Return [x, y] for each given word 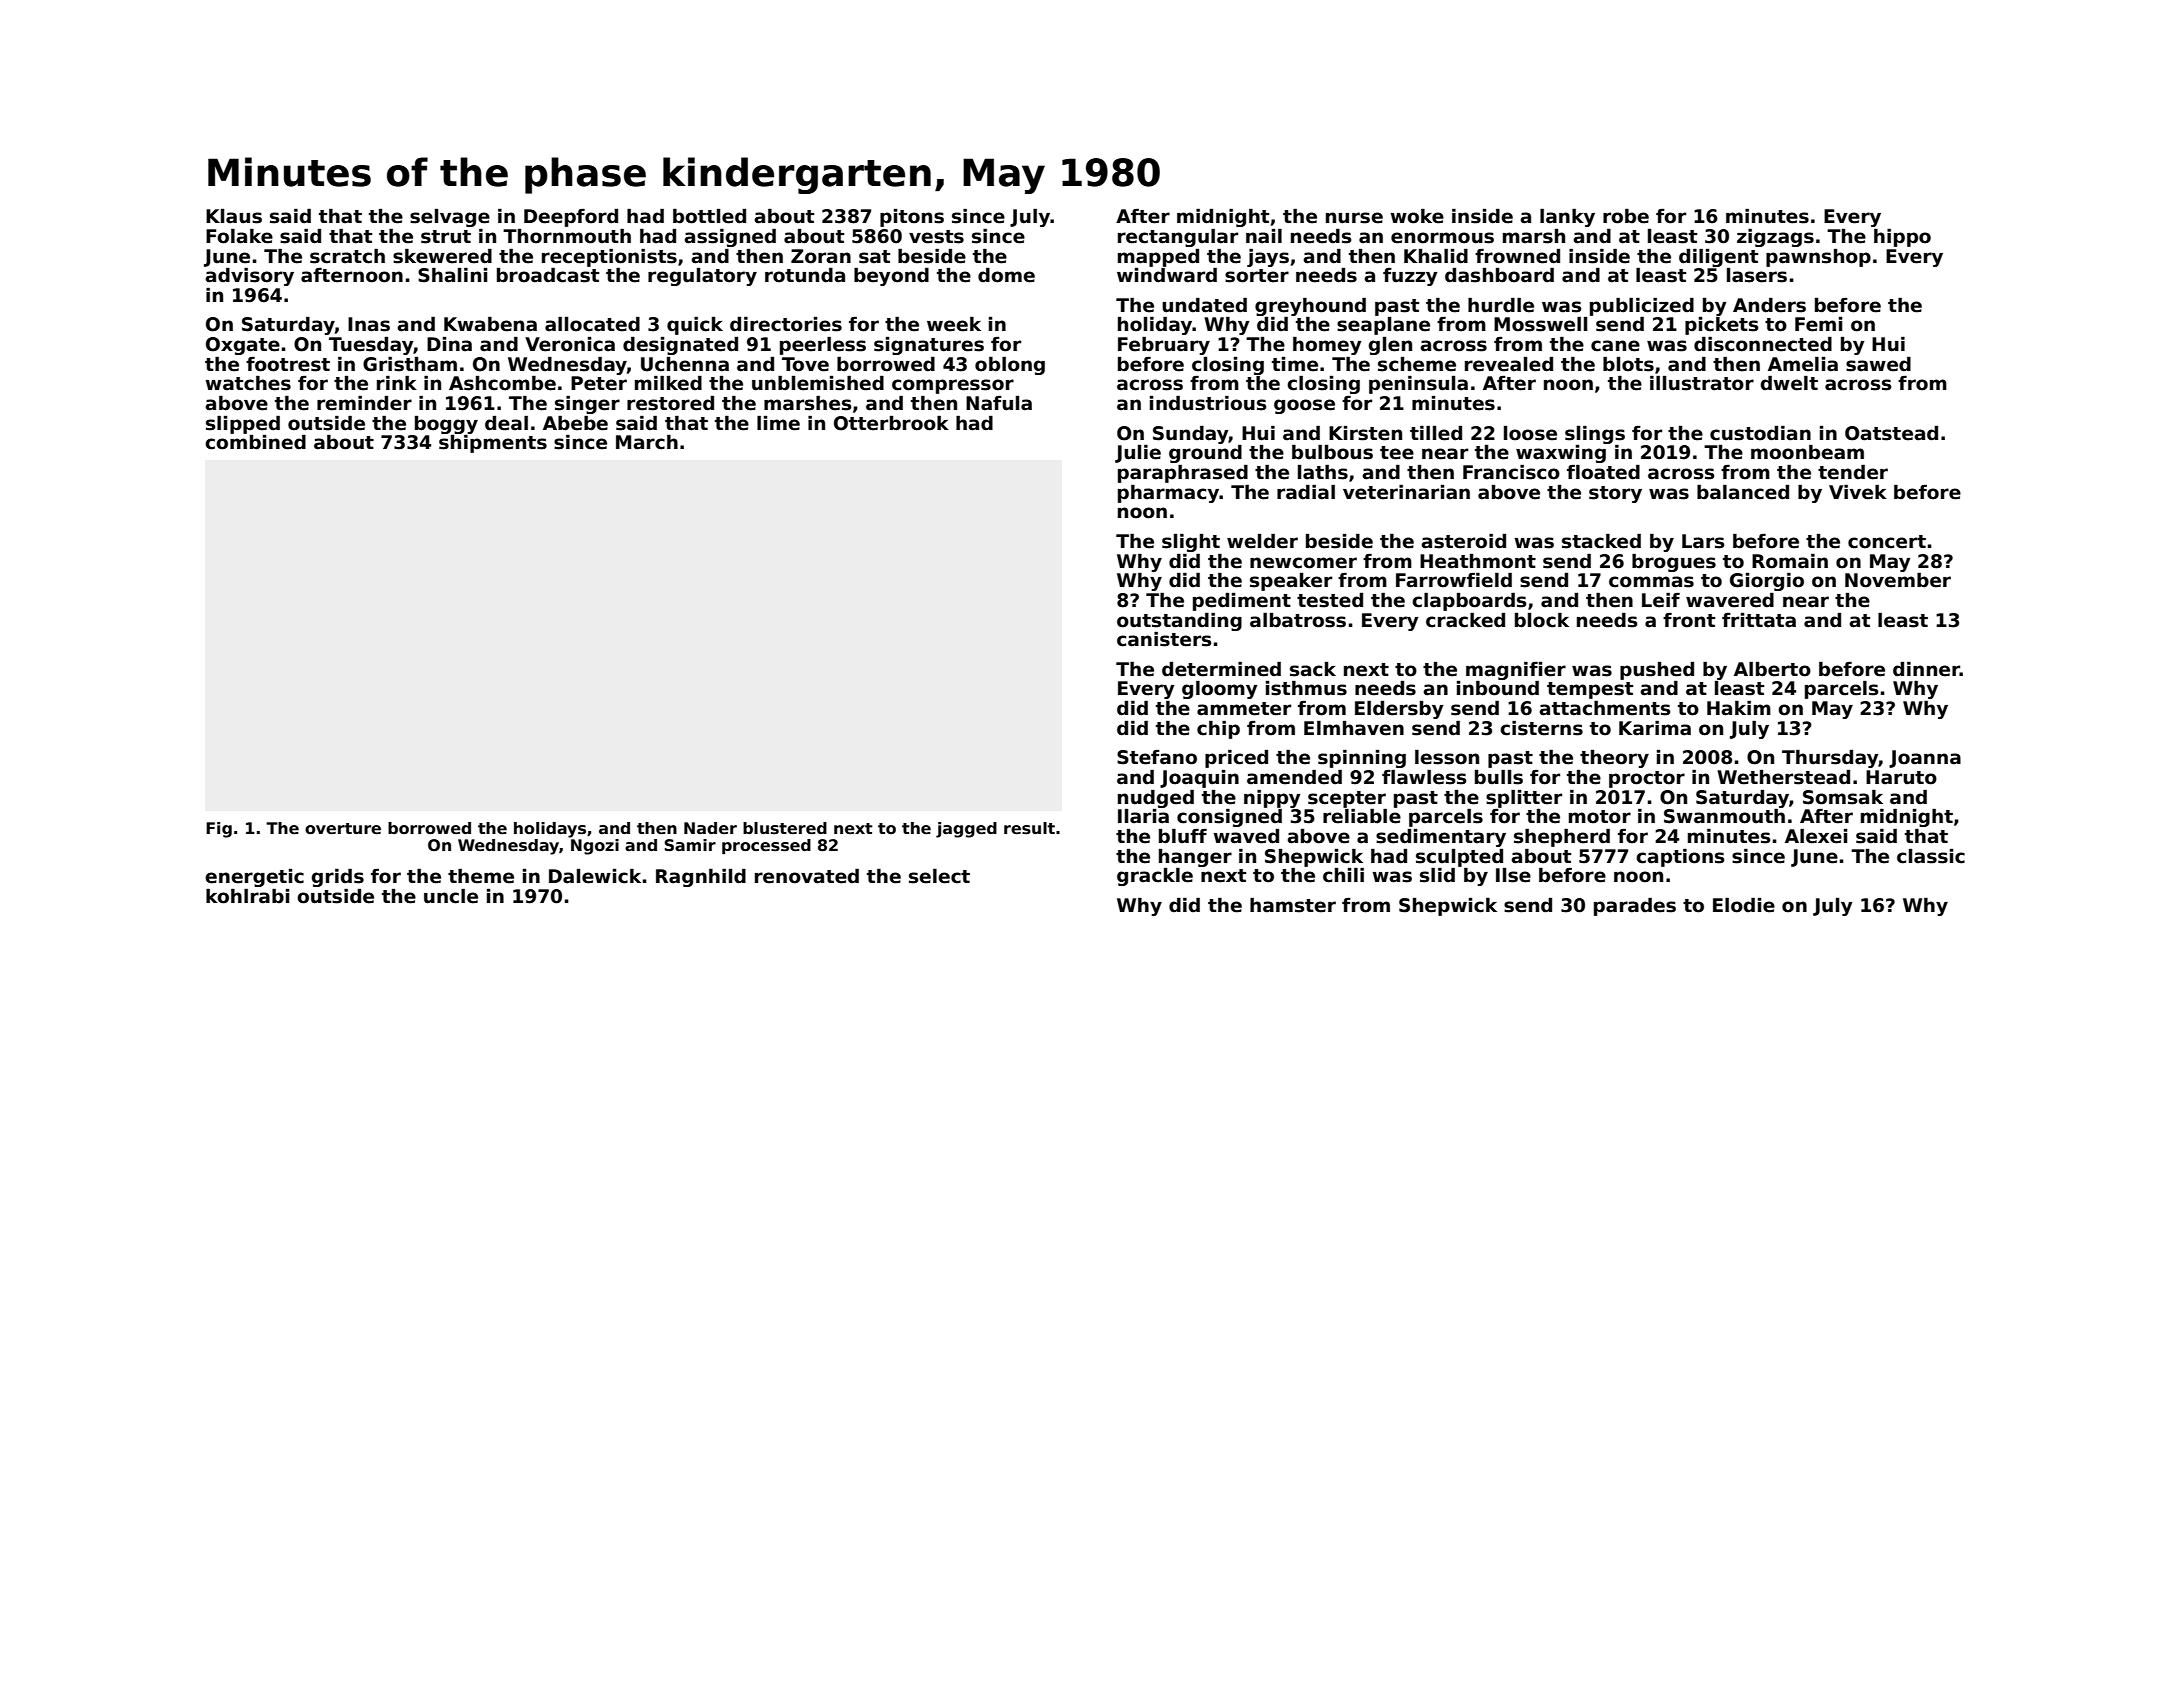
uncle [451, 896]
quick [695, 325]
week [954, 324]
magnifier [1516, 671]
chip [1218, 729]
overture [343, 829]
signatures [929, 345]
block [1542, 620]
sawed [1878, 364]
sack [1313, 669]
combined [255, 442]
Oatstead [1891, 433]
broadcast [548, 275]
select [939, 876]
